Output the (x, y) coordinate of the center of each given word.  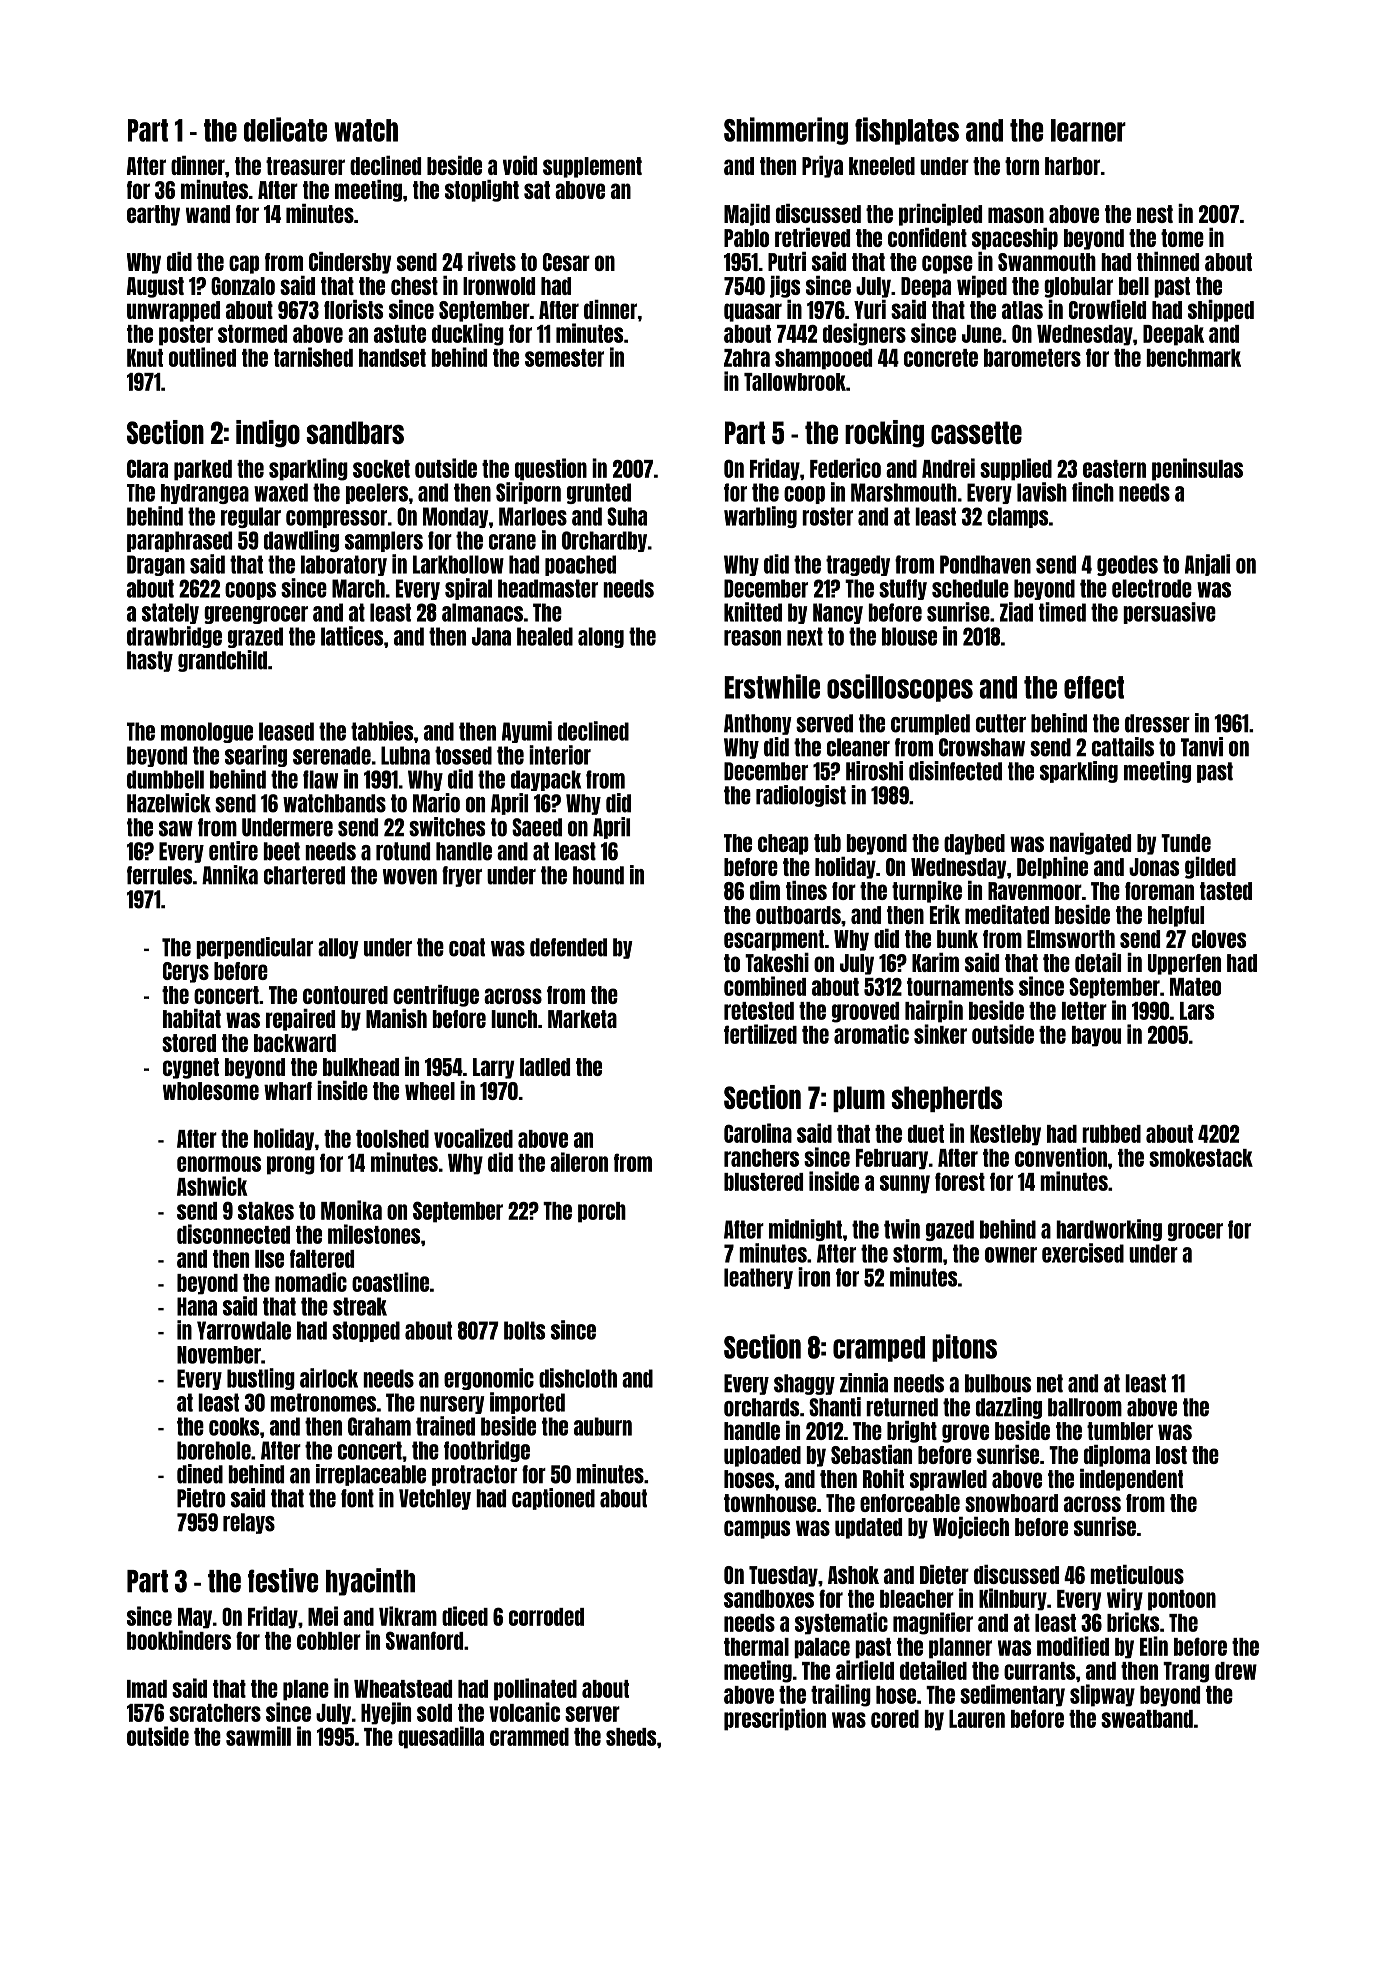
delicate (285, 129)
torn (1022, 166)
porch (602, 1212)
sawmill (258, 1736)
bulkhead (361, 1067)
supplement (592, 167)
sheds (631, 1737)
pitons (964, 1348)
